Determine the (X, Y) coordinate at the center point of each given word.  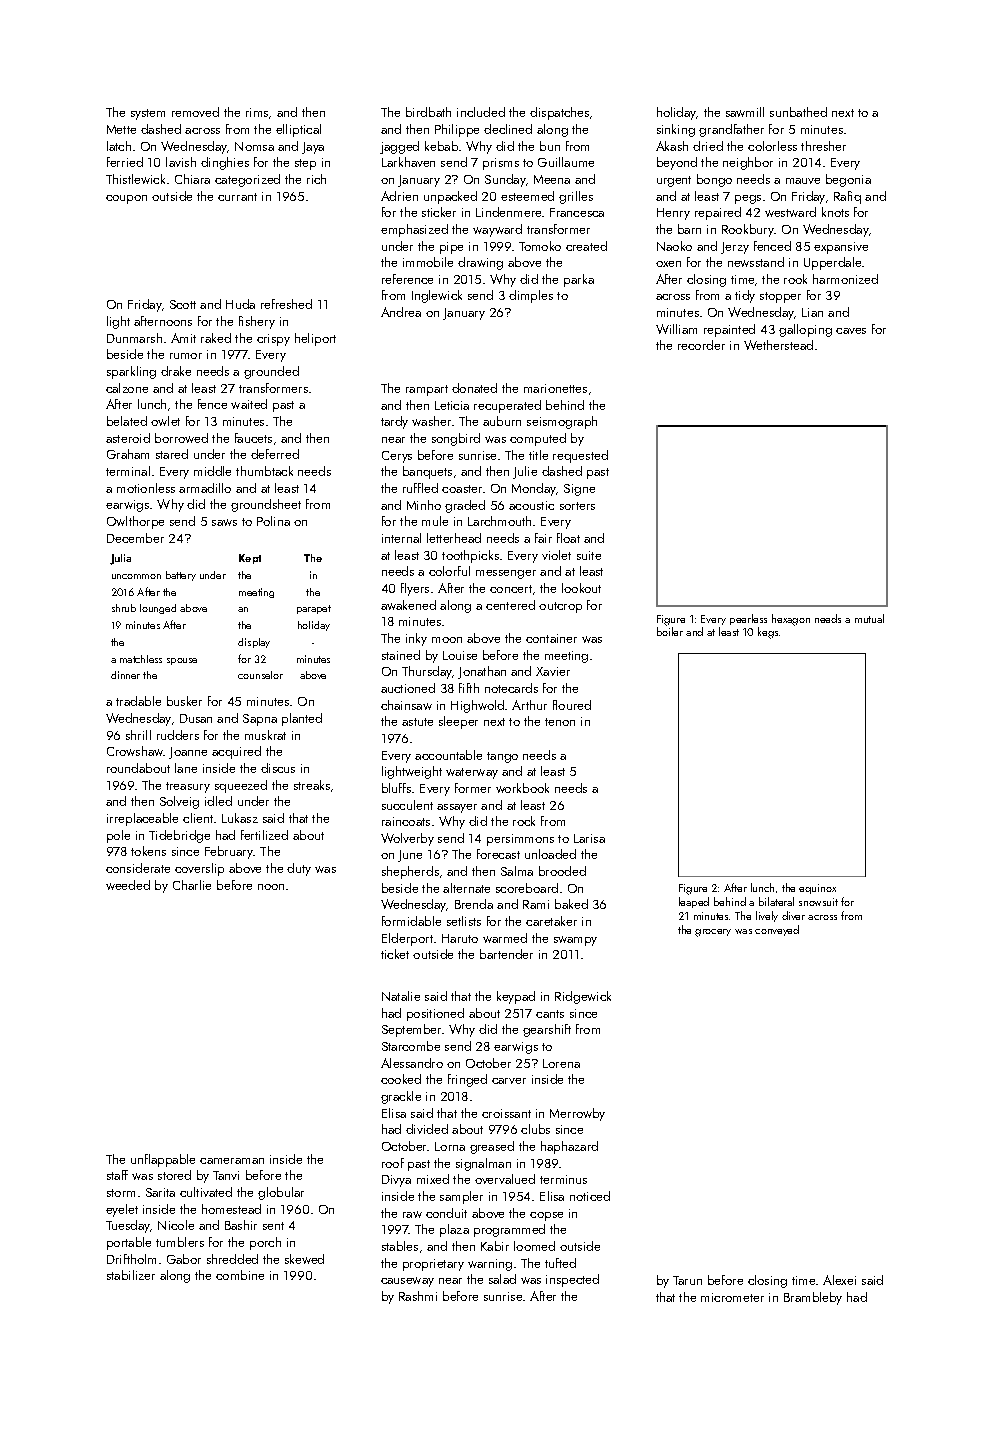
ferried (125, 162)
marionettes (555, 388)
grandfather (731, 130)
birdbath (428, 112)
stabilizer (131, 1275)
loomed (534, 1246)
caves (851, 331)
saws (224, 522)
